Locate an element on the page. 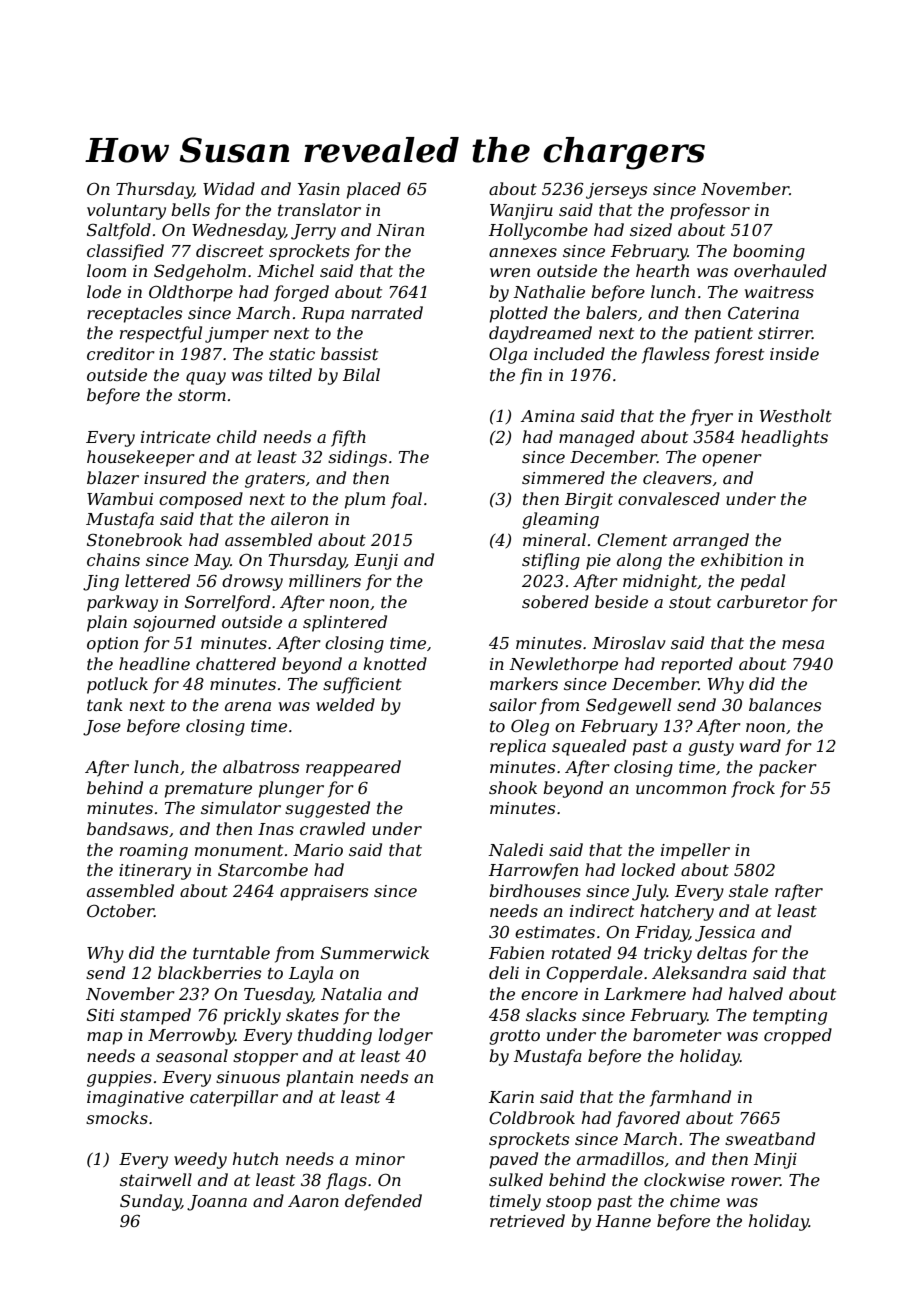 The image size is (924, 1311). Eunji is located at coordinates (376, 562).
